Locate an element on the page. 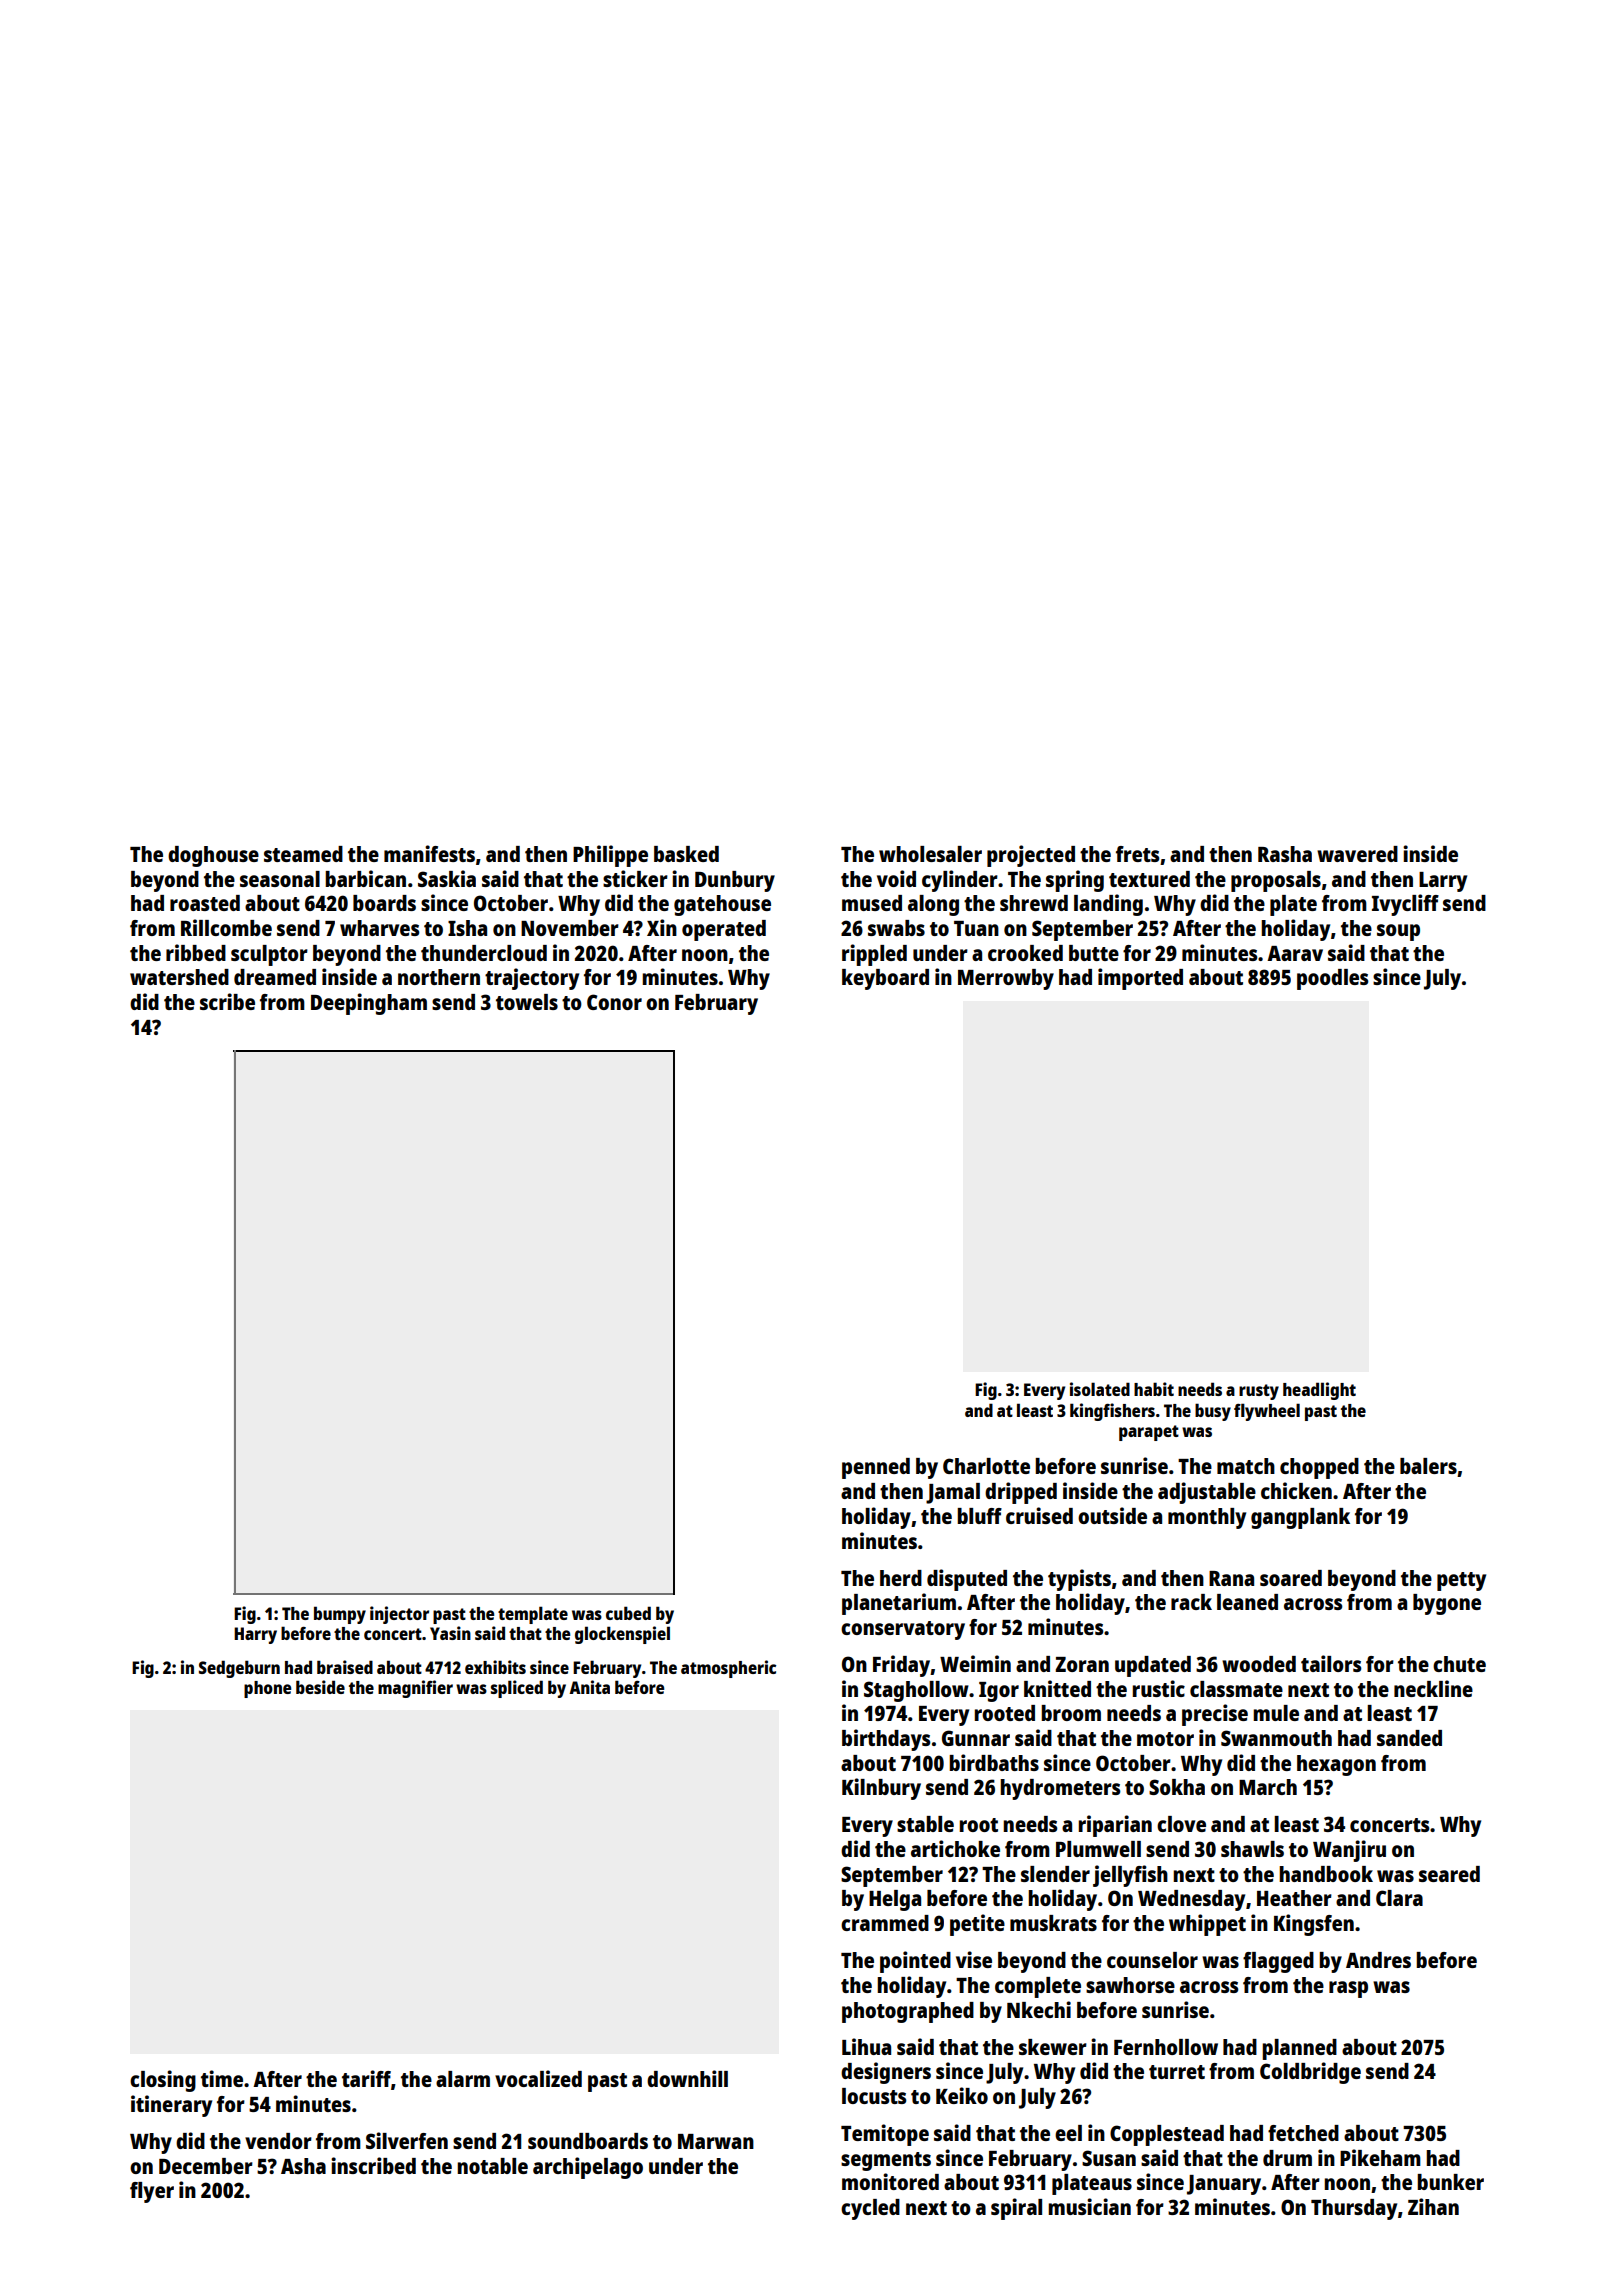  poodles is located at coordinates (1333, 979).
